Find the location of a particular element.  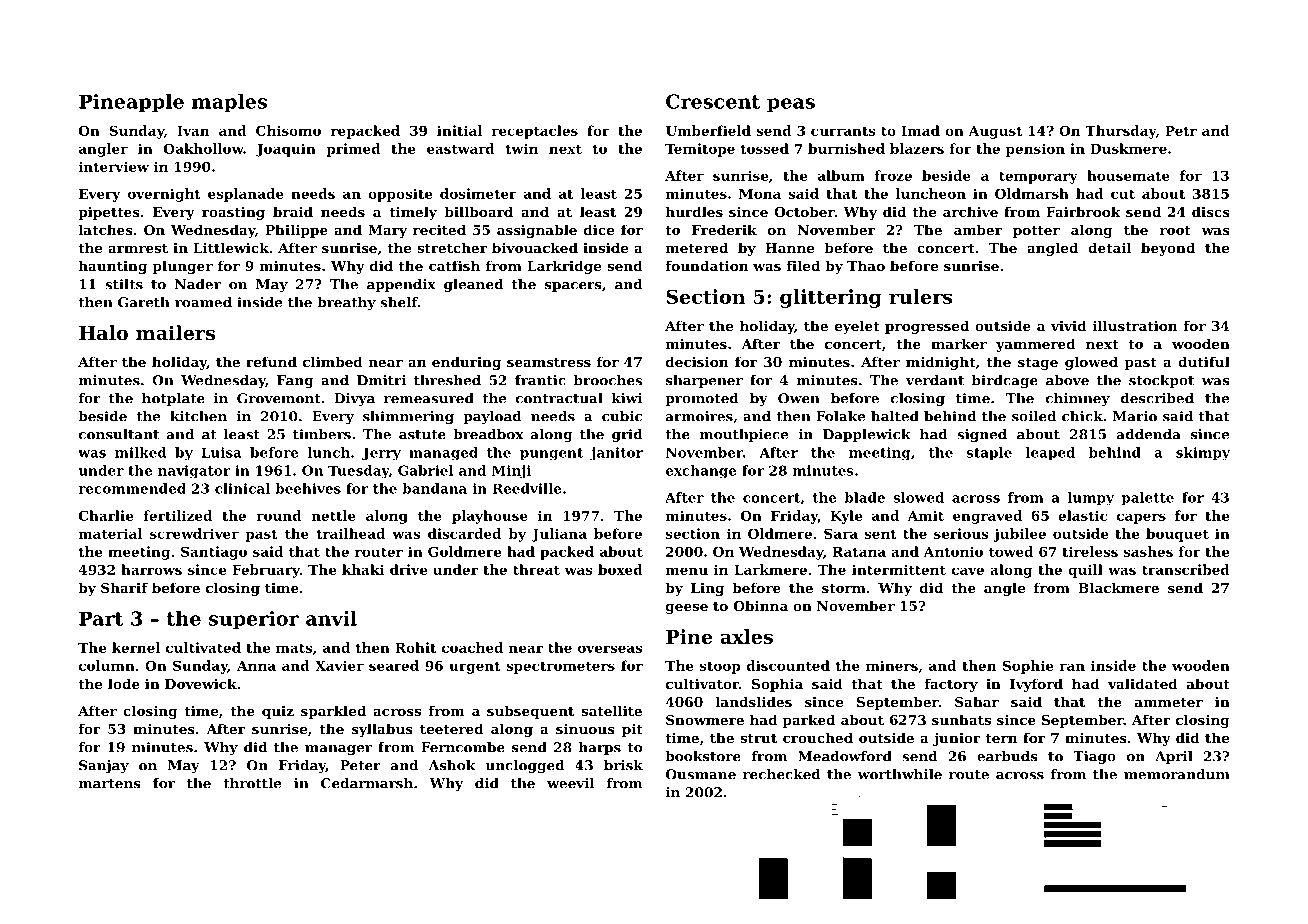

chimney is located at coordinates (1078, 399).
